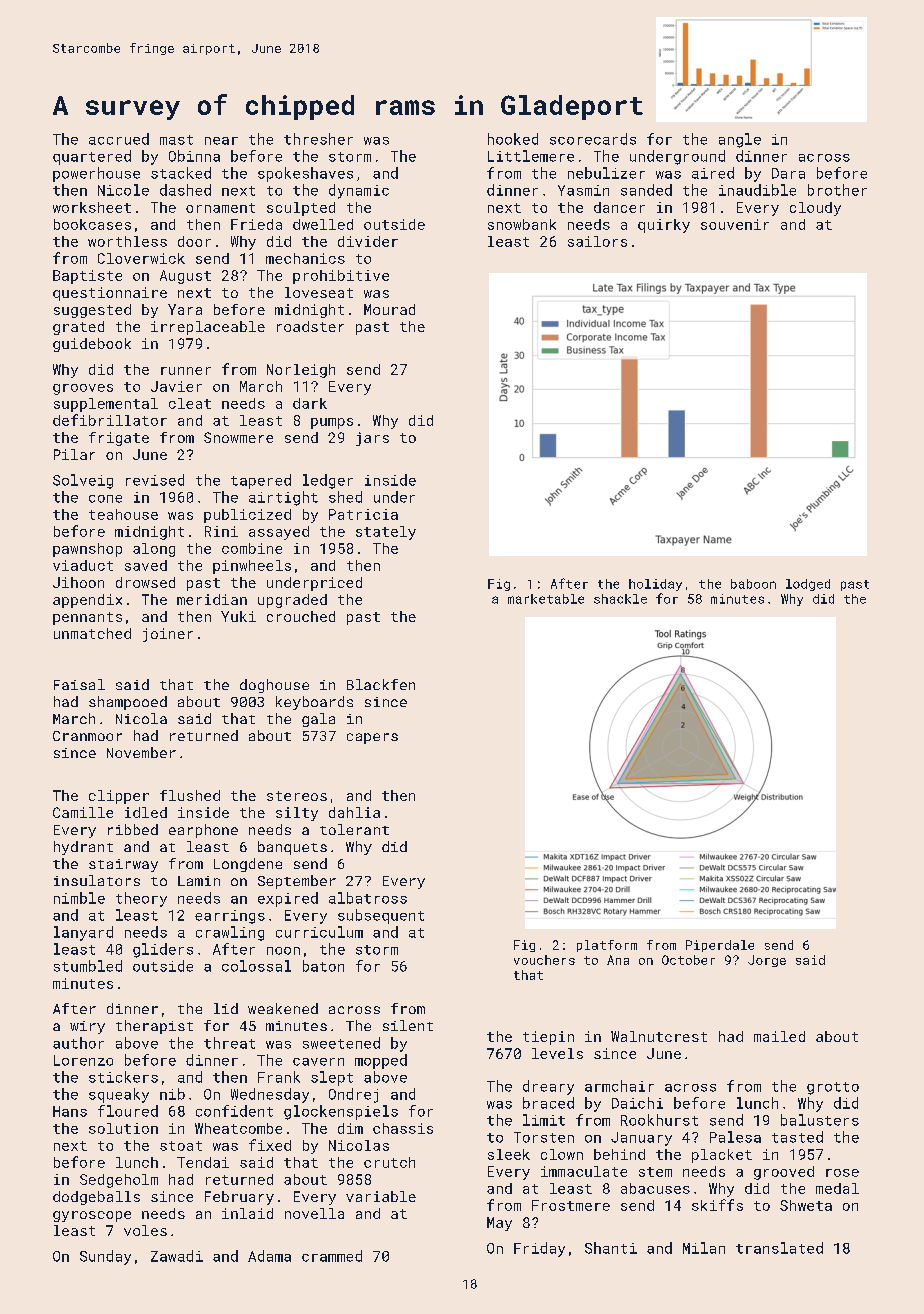  Describe the element at coordinates (386, 533) in the screenshot. I see `stately` at that location.
